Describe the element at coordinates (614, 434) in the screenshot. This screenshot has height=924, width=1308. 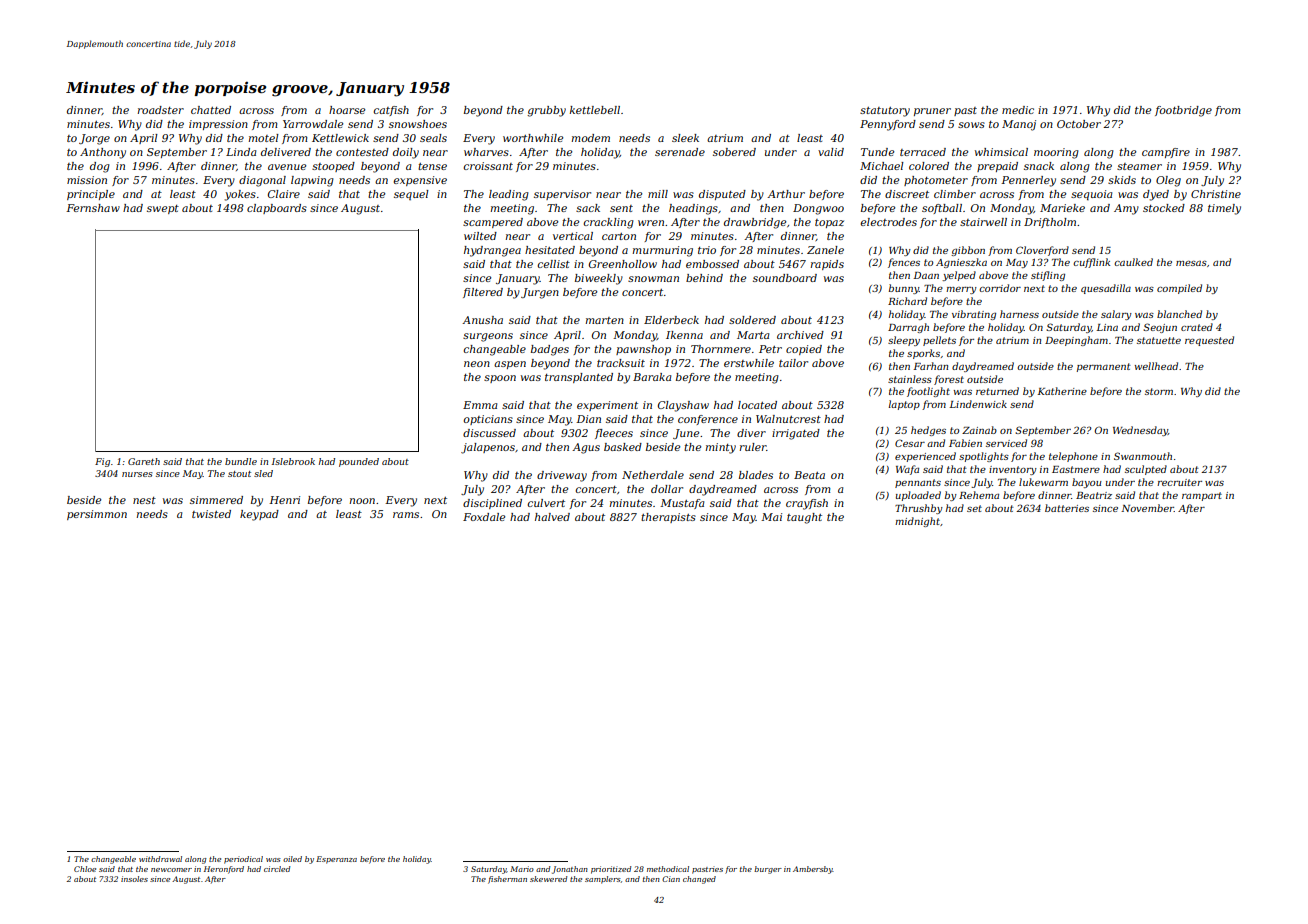
I see `fleeces` at that location.
